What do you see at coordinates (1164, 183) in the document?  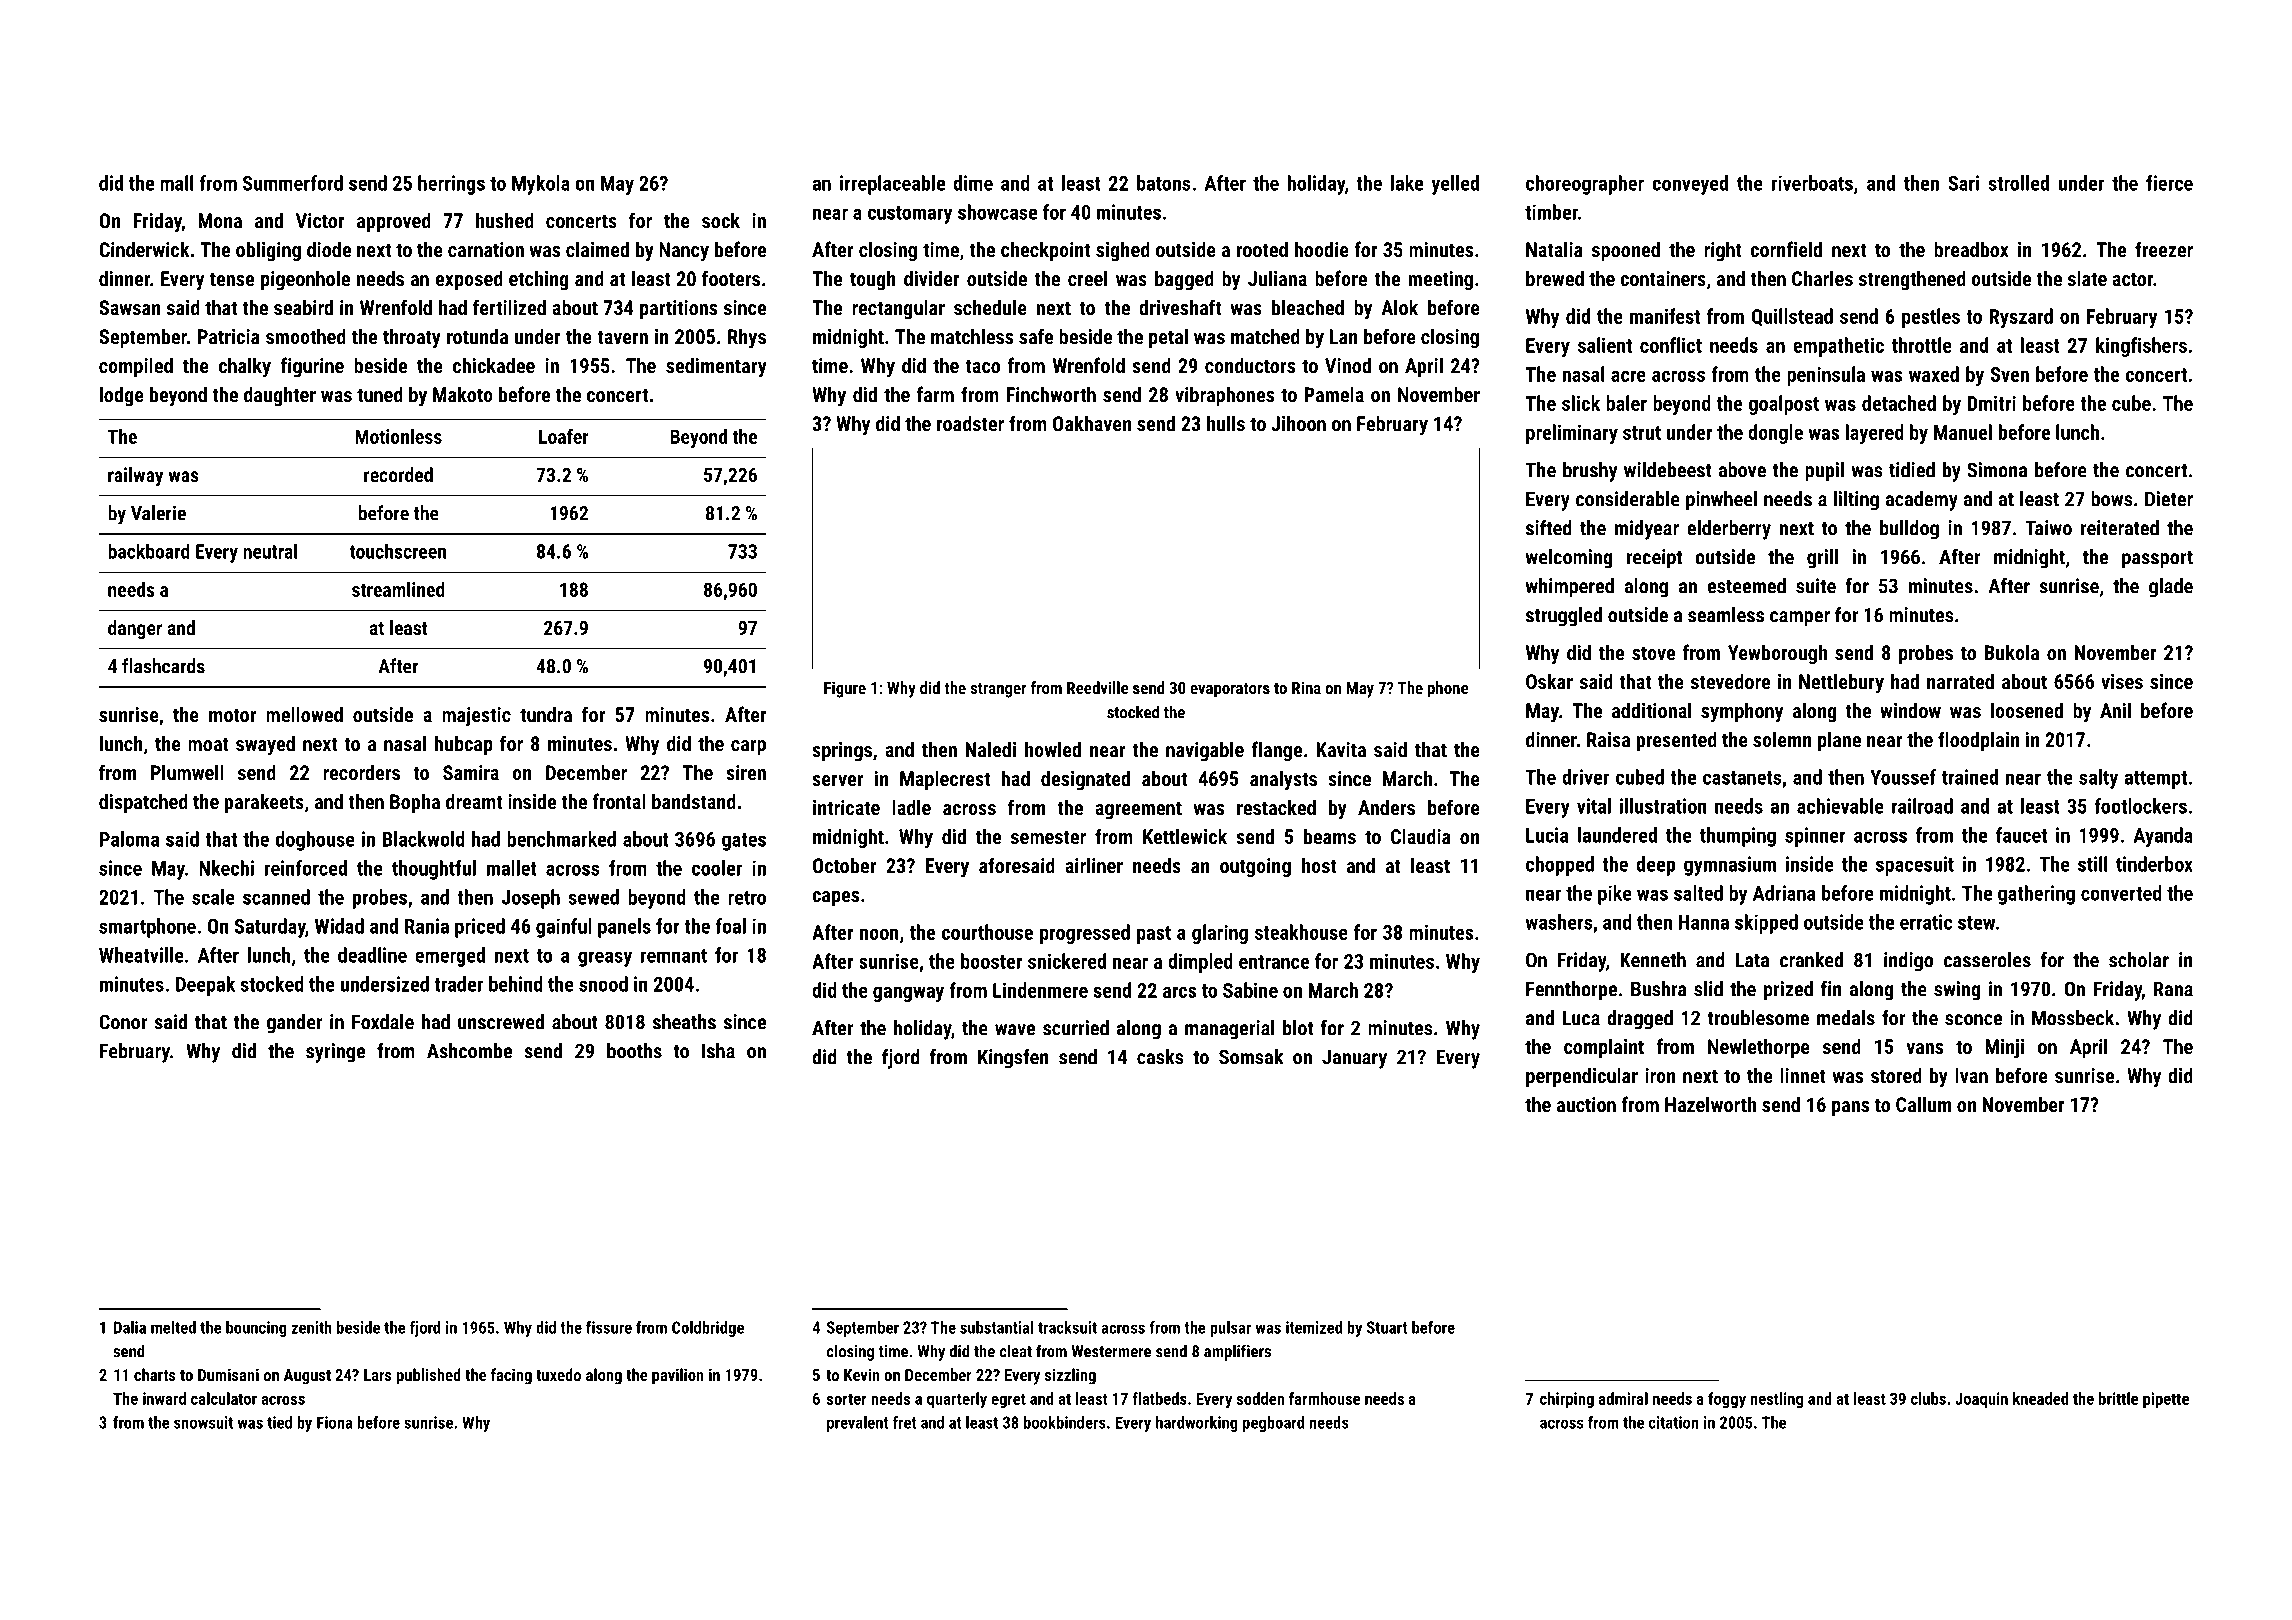 I see `batons` at bounding box center [1164, 183].
